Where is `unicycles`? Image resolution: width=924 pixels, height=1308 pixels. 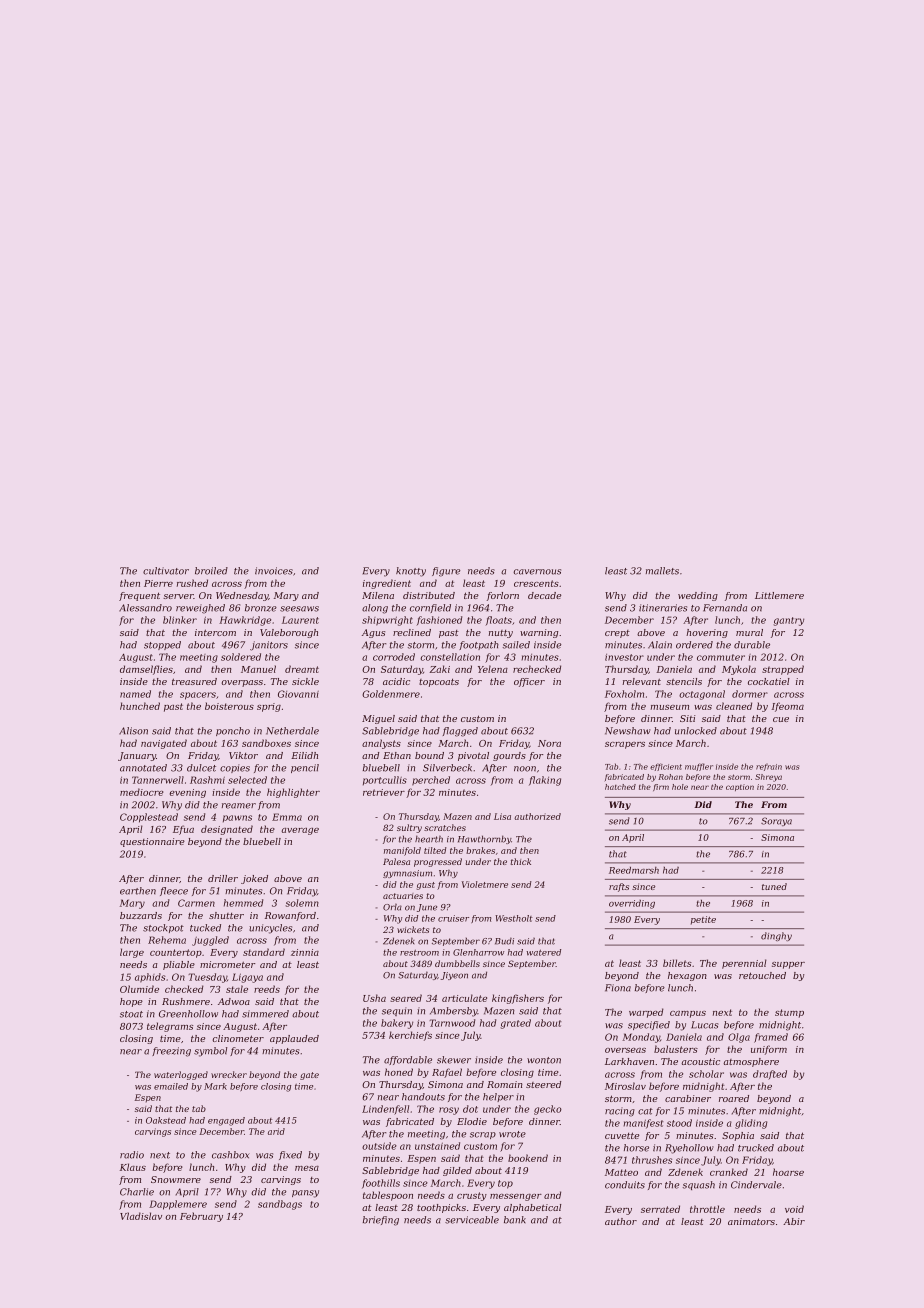
unicycles is located at coordinates (270, 929).
